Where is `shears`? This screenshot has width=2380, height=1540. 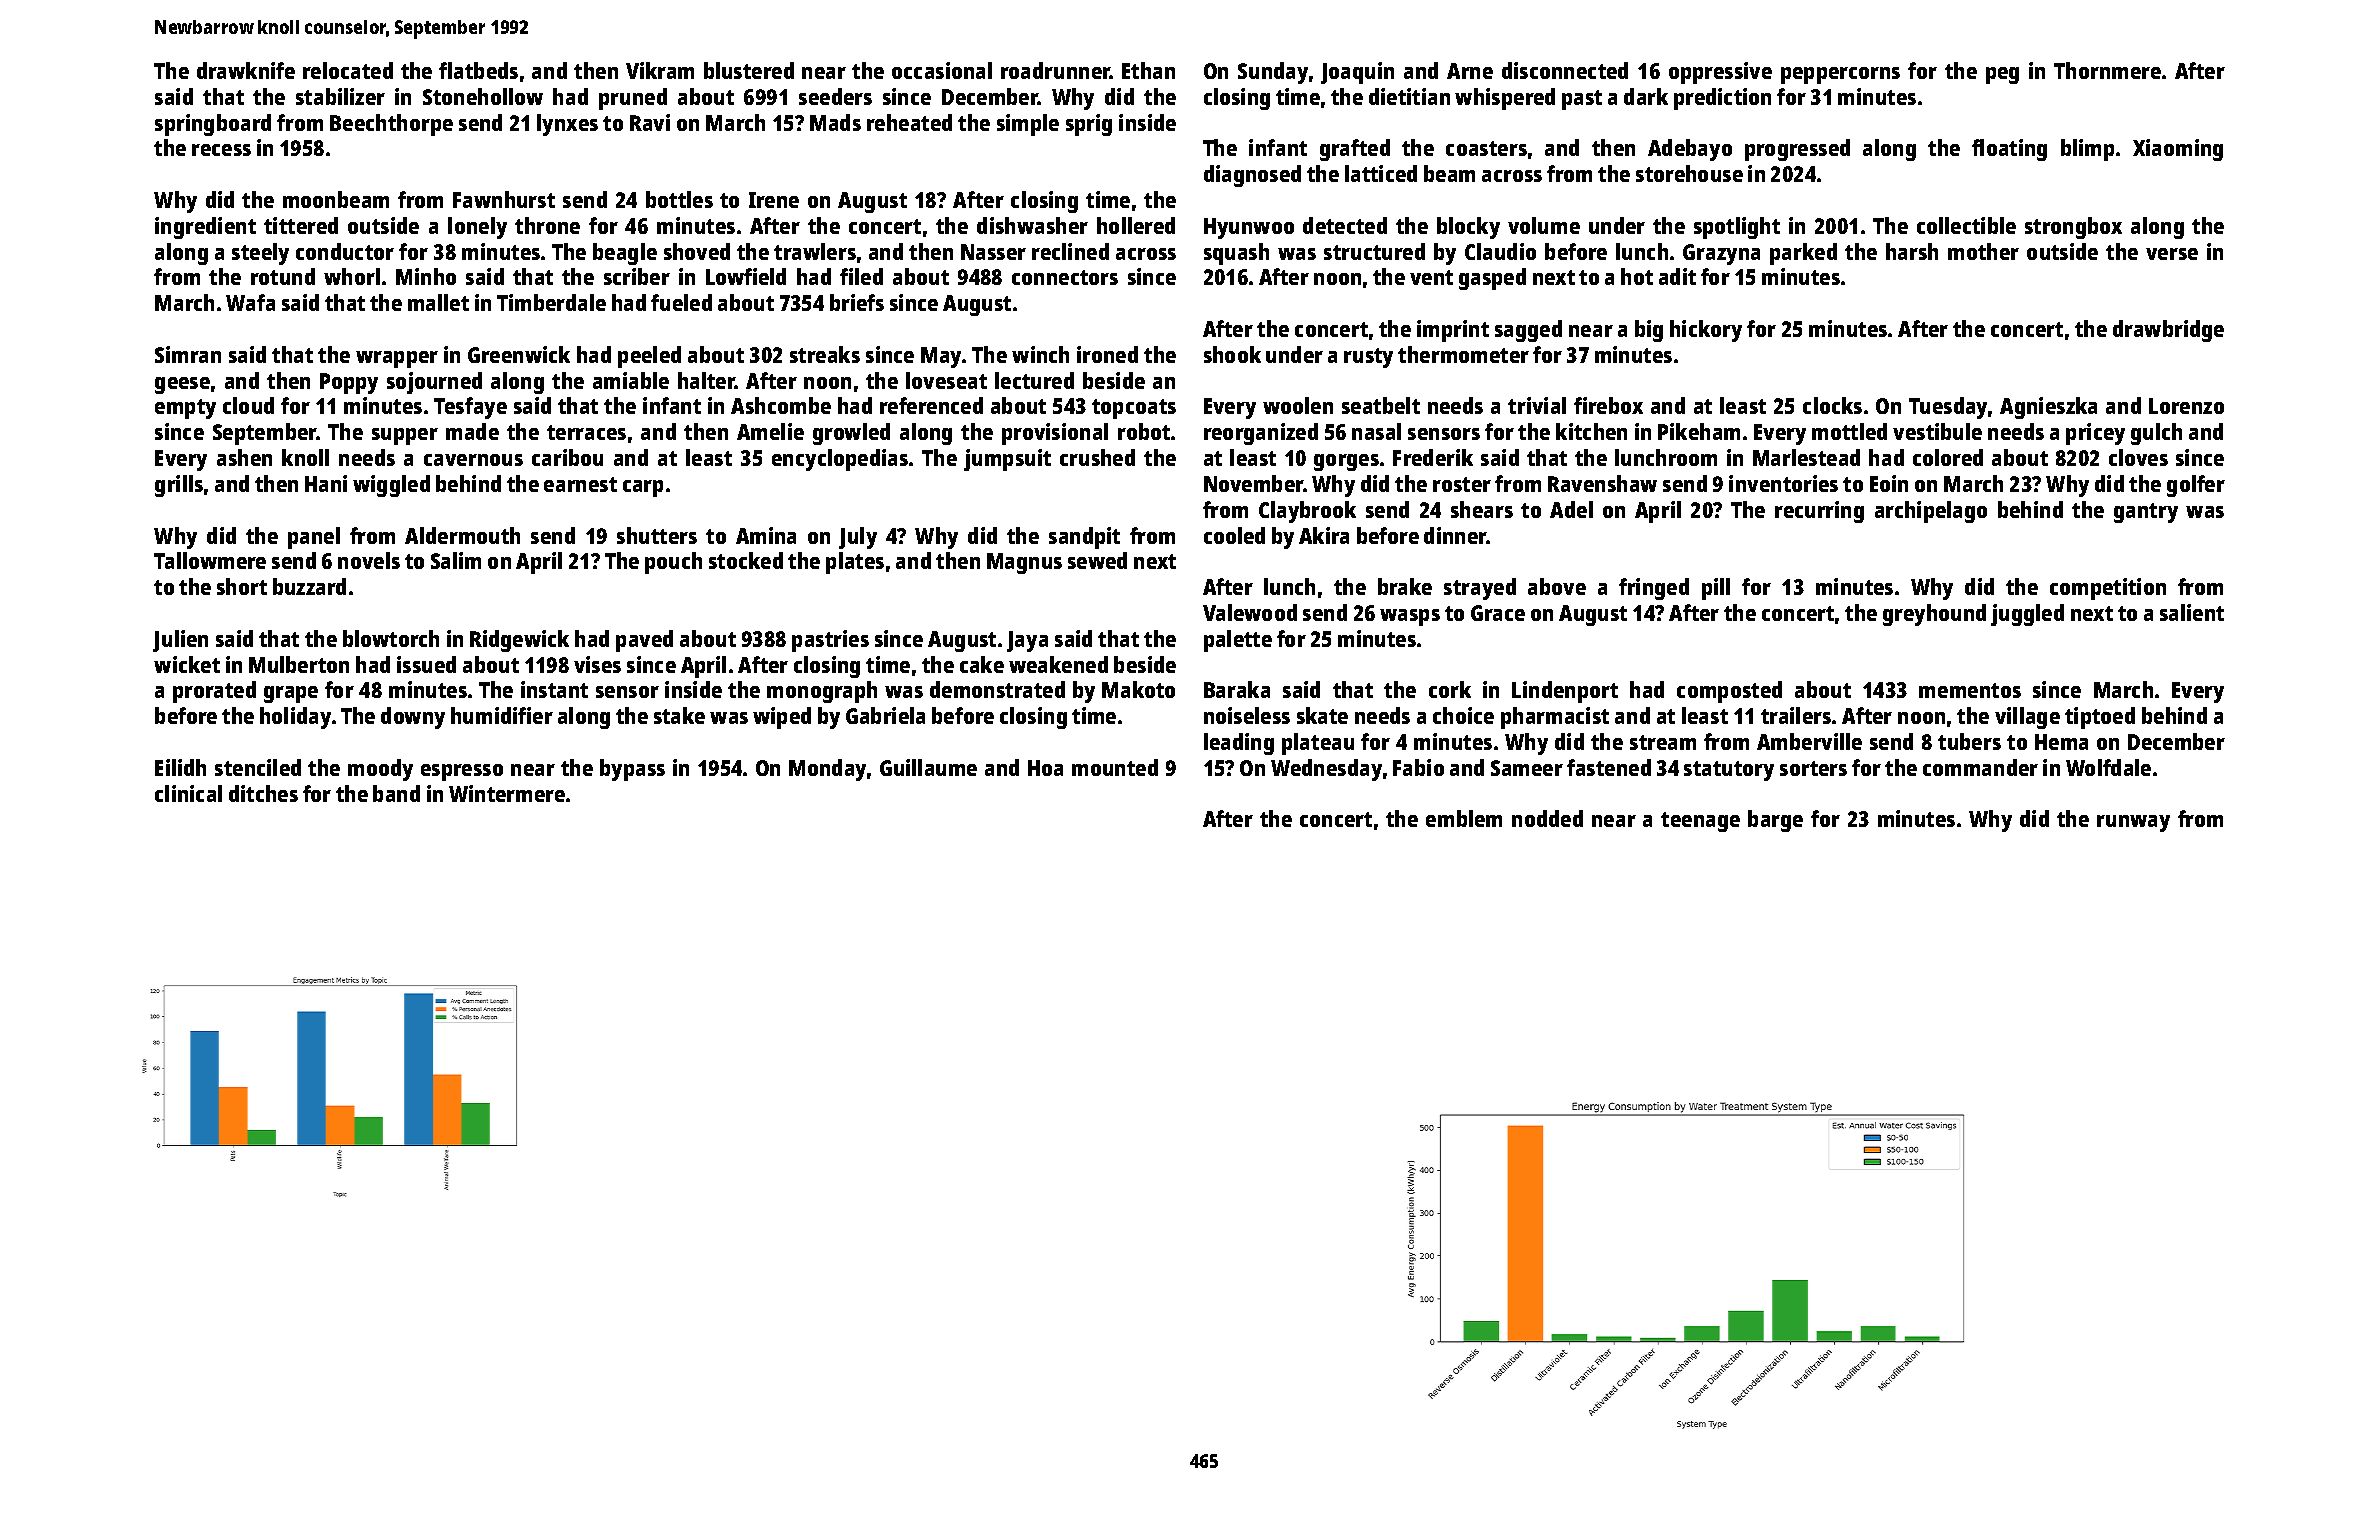 shears is located at coordinates (1482, 509).
